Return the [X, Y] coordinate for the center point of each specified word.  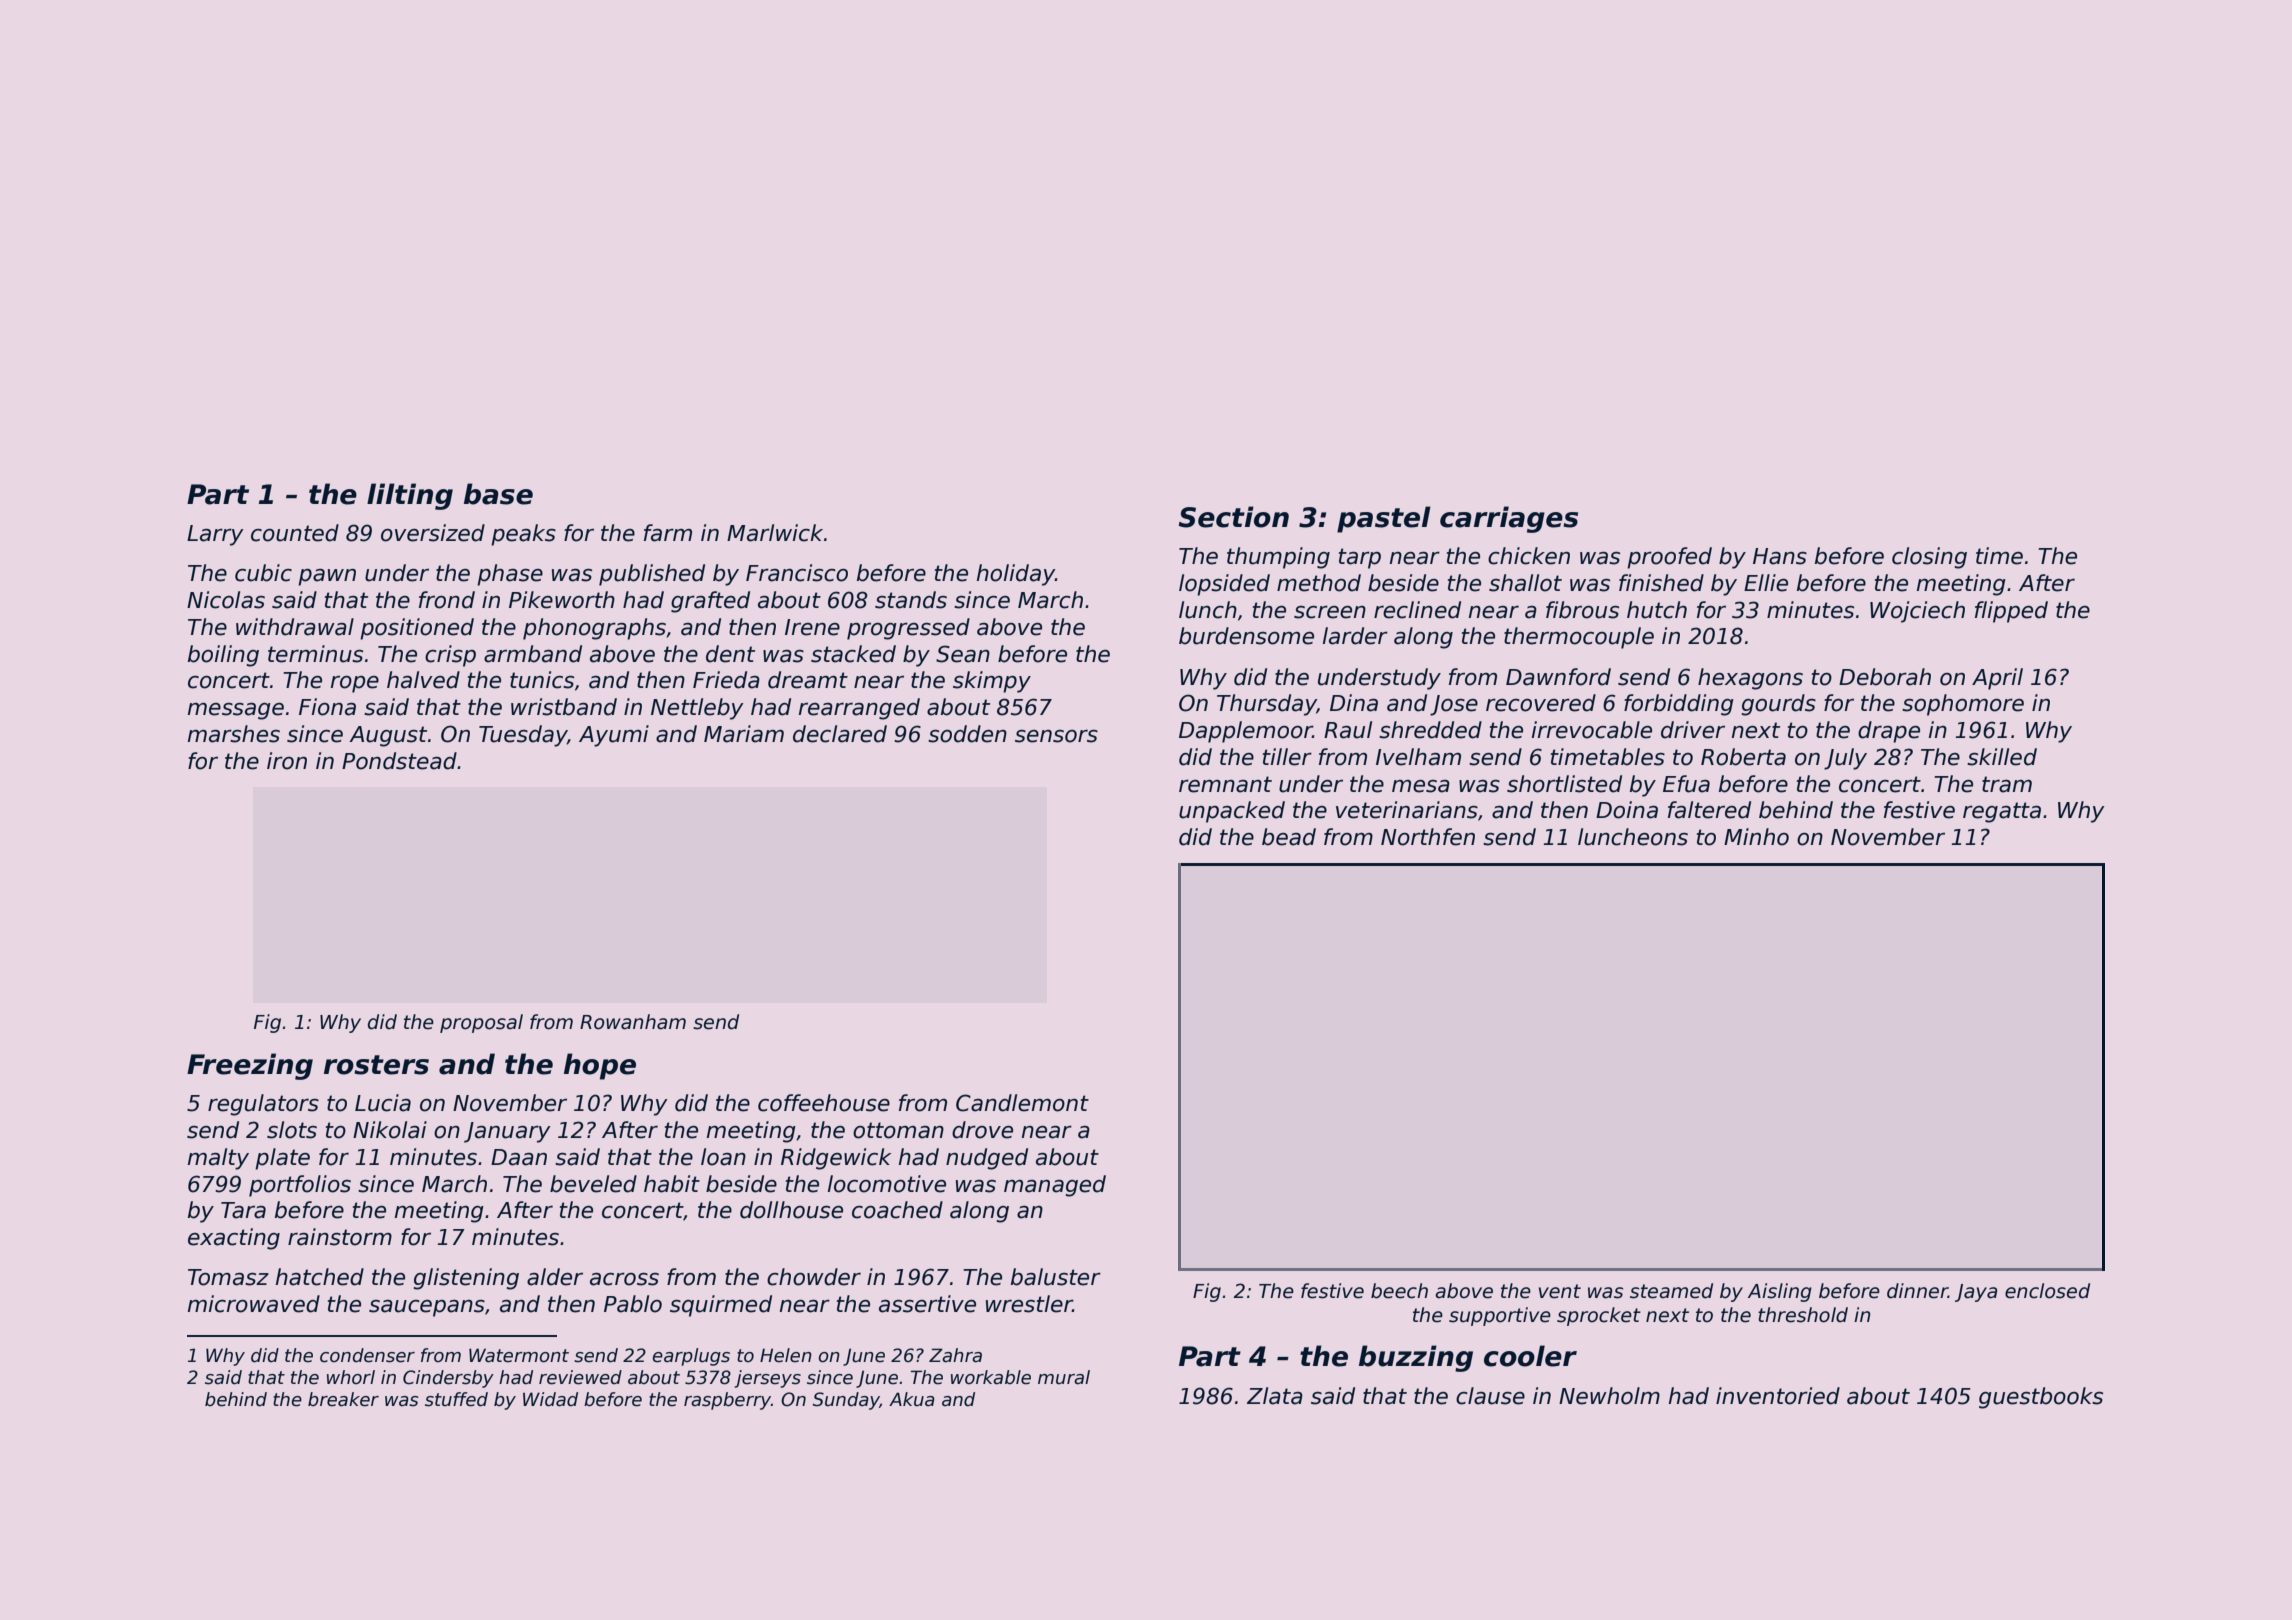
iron [287, 761]
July [1845, 759]
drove [982, 1130]
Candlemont [1022, 1103]
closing [1929, 558]
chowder [814, 1277]
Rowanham [633, 1022]
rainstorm [340, 1237]
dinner [1917, 1291]
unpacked [1232, 812]
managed [1055, 1186]
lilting [410, 496]
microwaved [254, 1304]
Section [1233, 517]
